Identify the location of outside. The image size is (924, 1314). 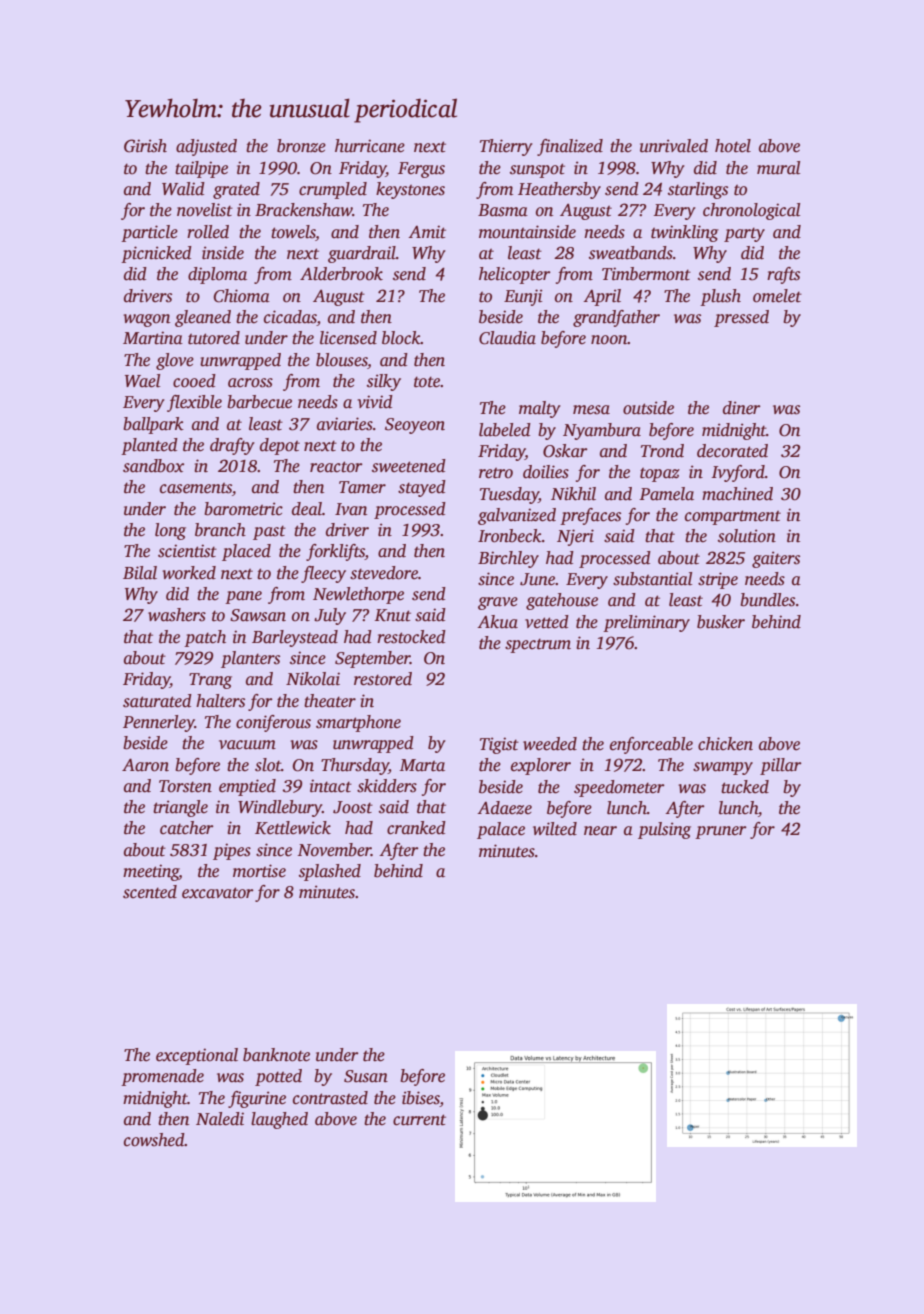
(648, 408).
